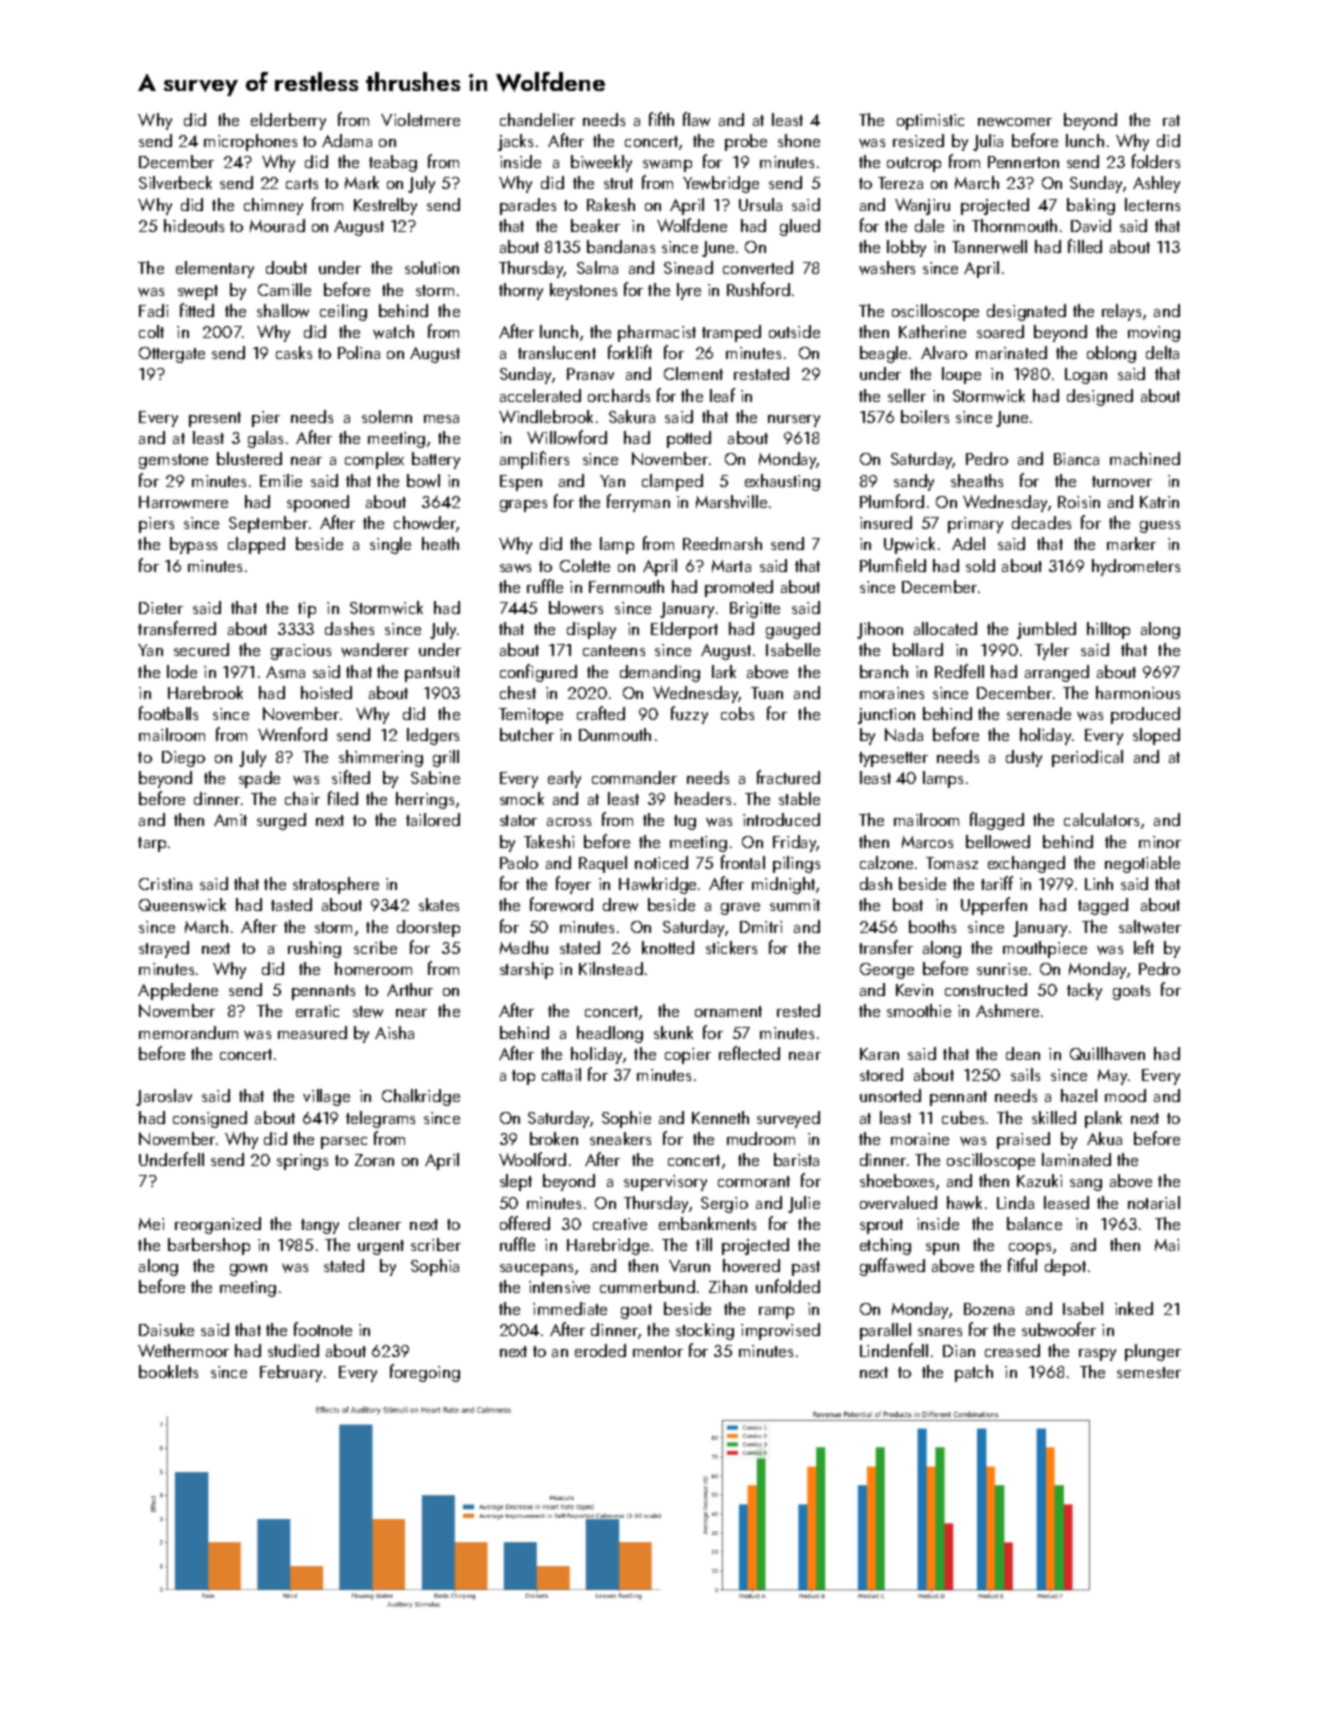 The height and width of the screenshot is (1709, 1320). Describe the element at coordinates (168, 1371) in the screenshot. I see `booklets` at that location.
